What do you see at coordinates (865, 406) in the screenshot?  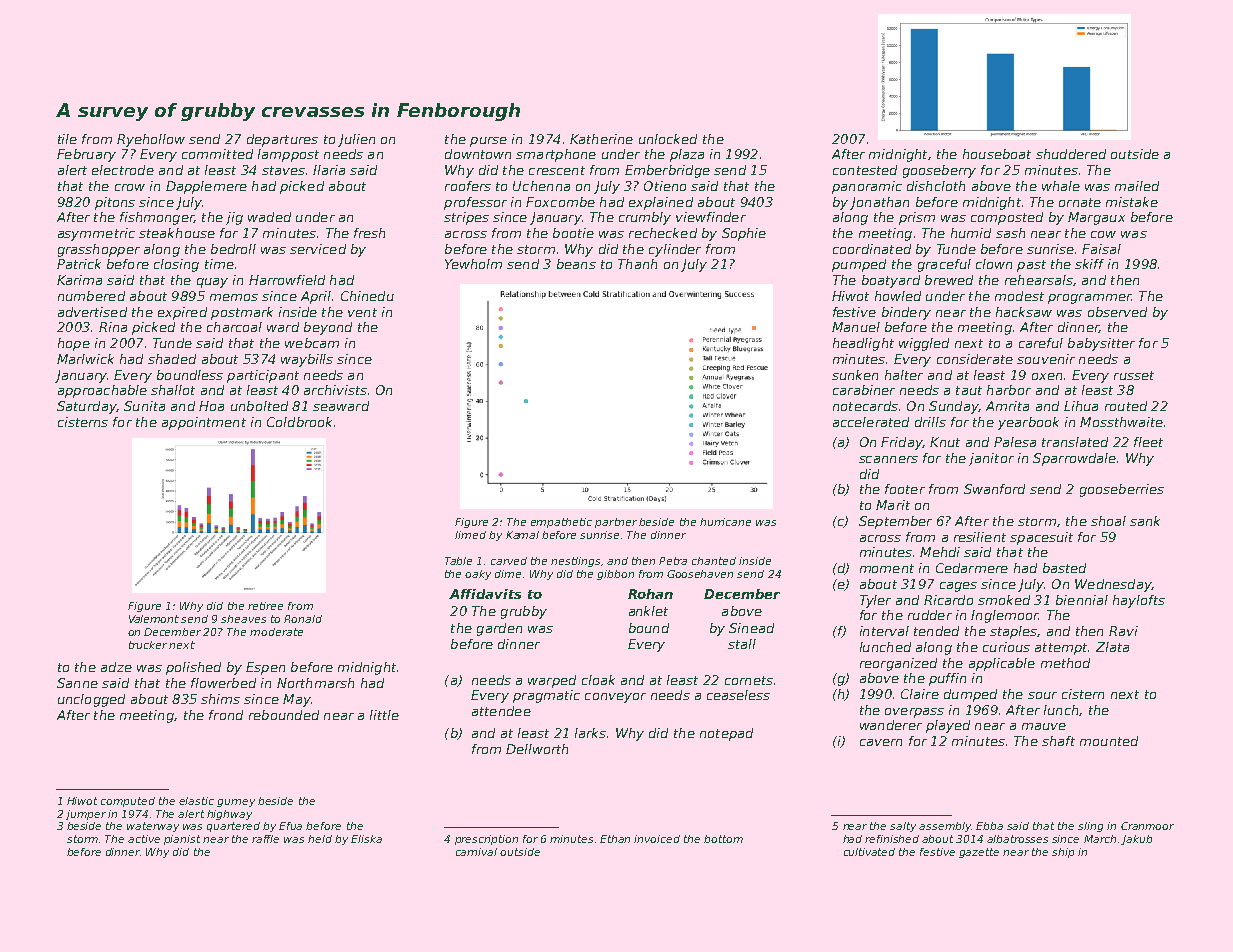 I see `notecards` at bounding box center [865, 406].
